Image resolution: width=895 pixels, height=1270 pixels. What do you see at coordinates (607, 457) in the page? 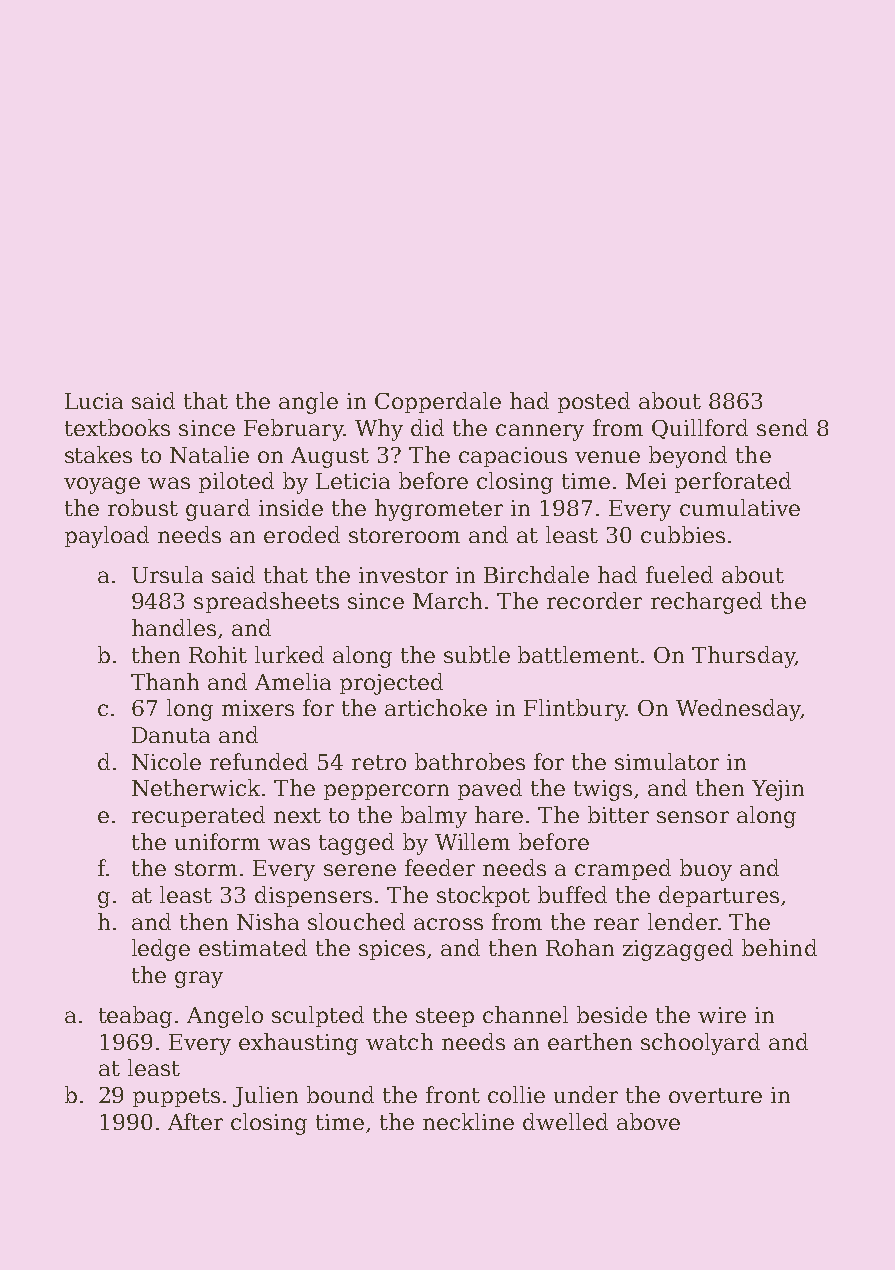
I see `venue` at bounding box center [607, 457].
